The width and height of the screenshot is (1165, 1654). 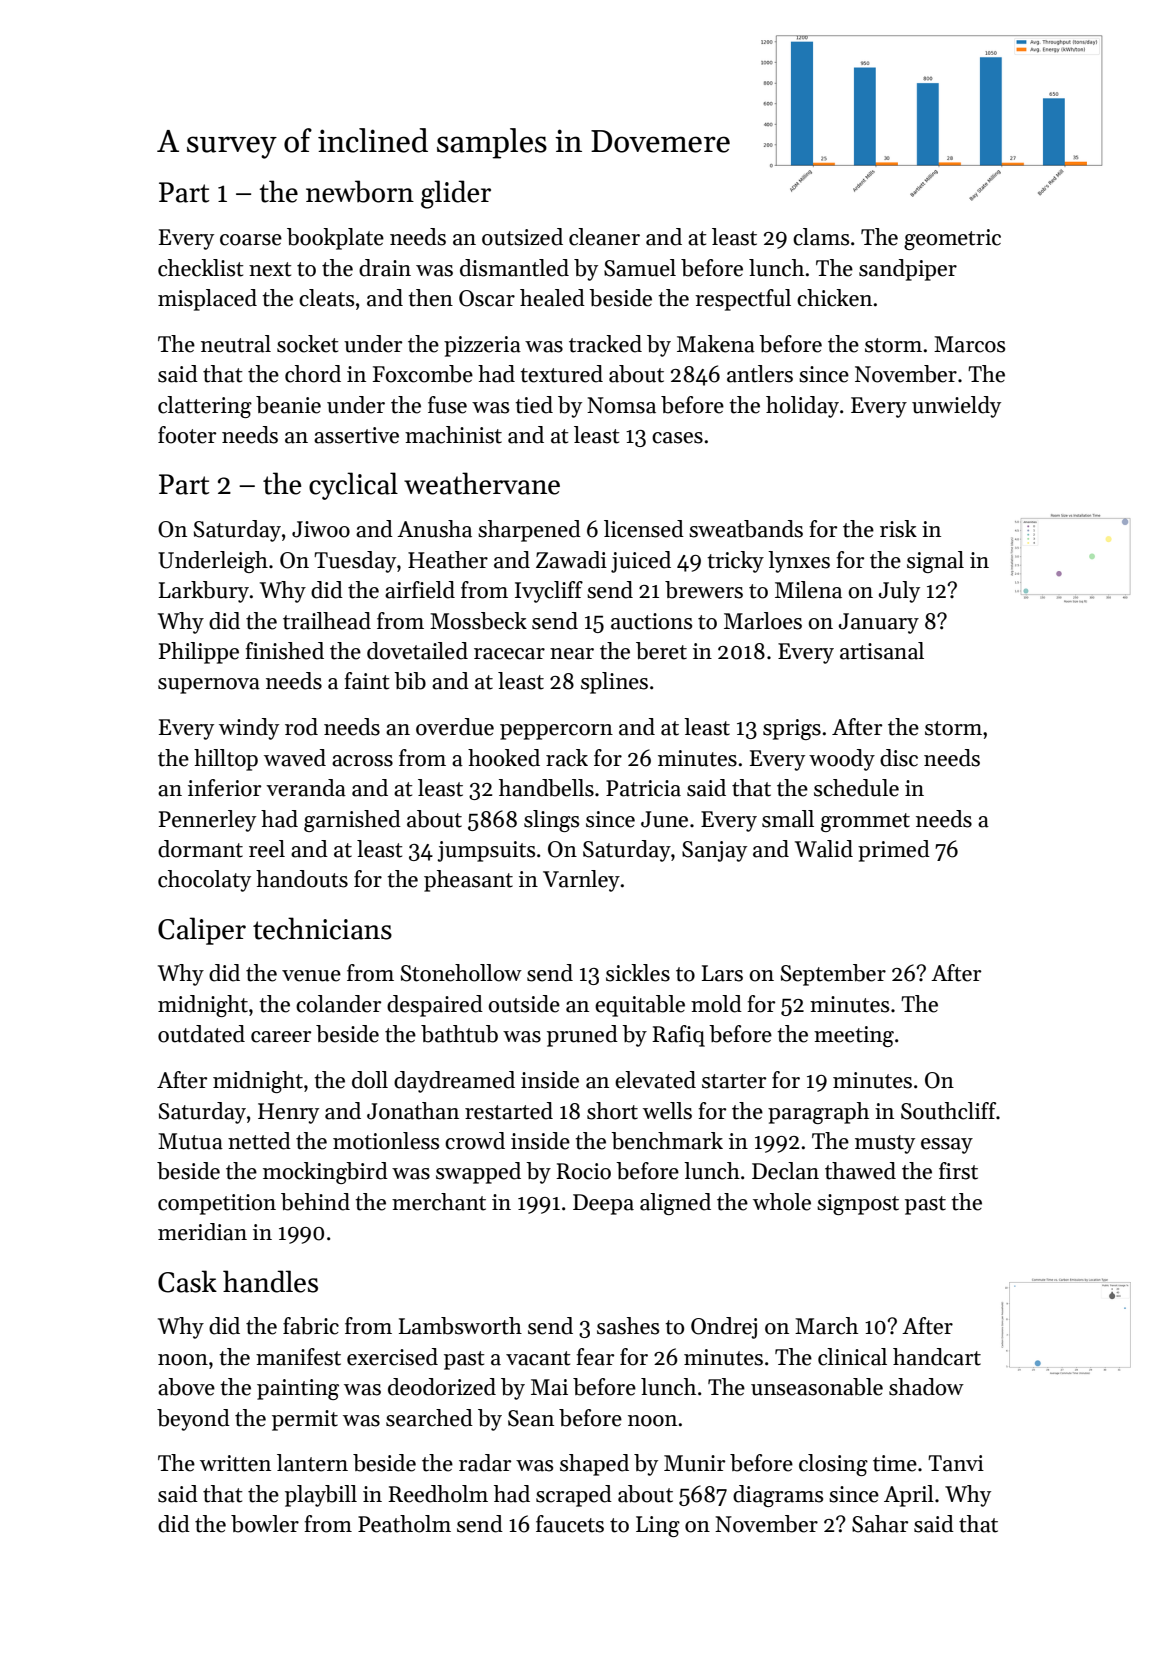 I want to click on bowler, so click(x=265, y=1524).
